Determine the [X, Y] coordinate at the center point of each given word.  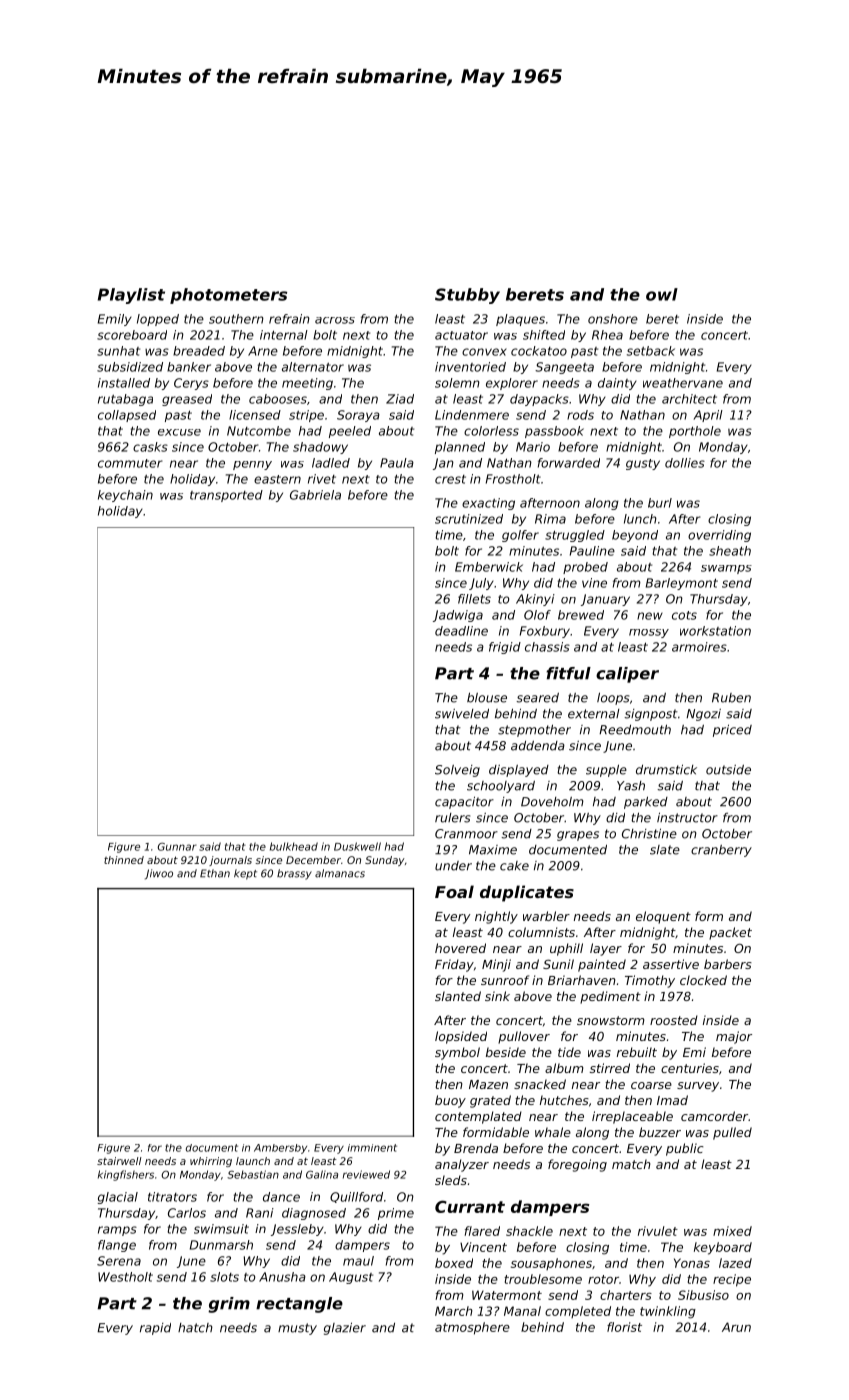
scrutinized [469, 519]
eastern [277, 479]
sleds [451, 1180]
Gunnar [177, 846]
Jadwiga [458, 616]
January [605, 600]
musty [297, 1329]
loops [613, 699]
